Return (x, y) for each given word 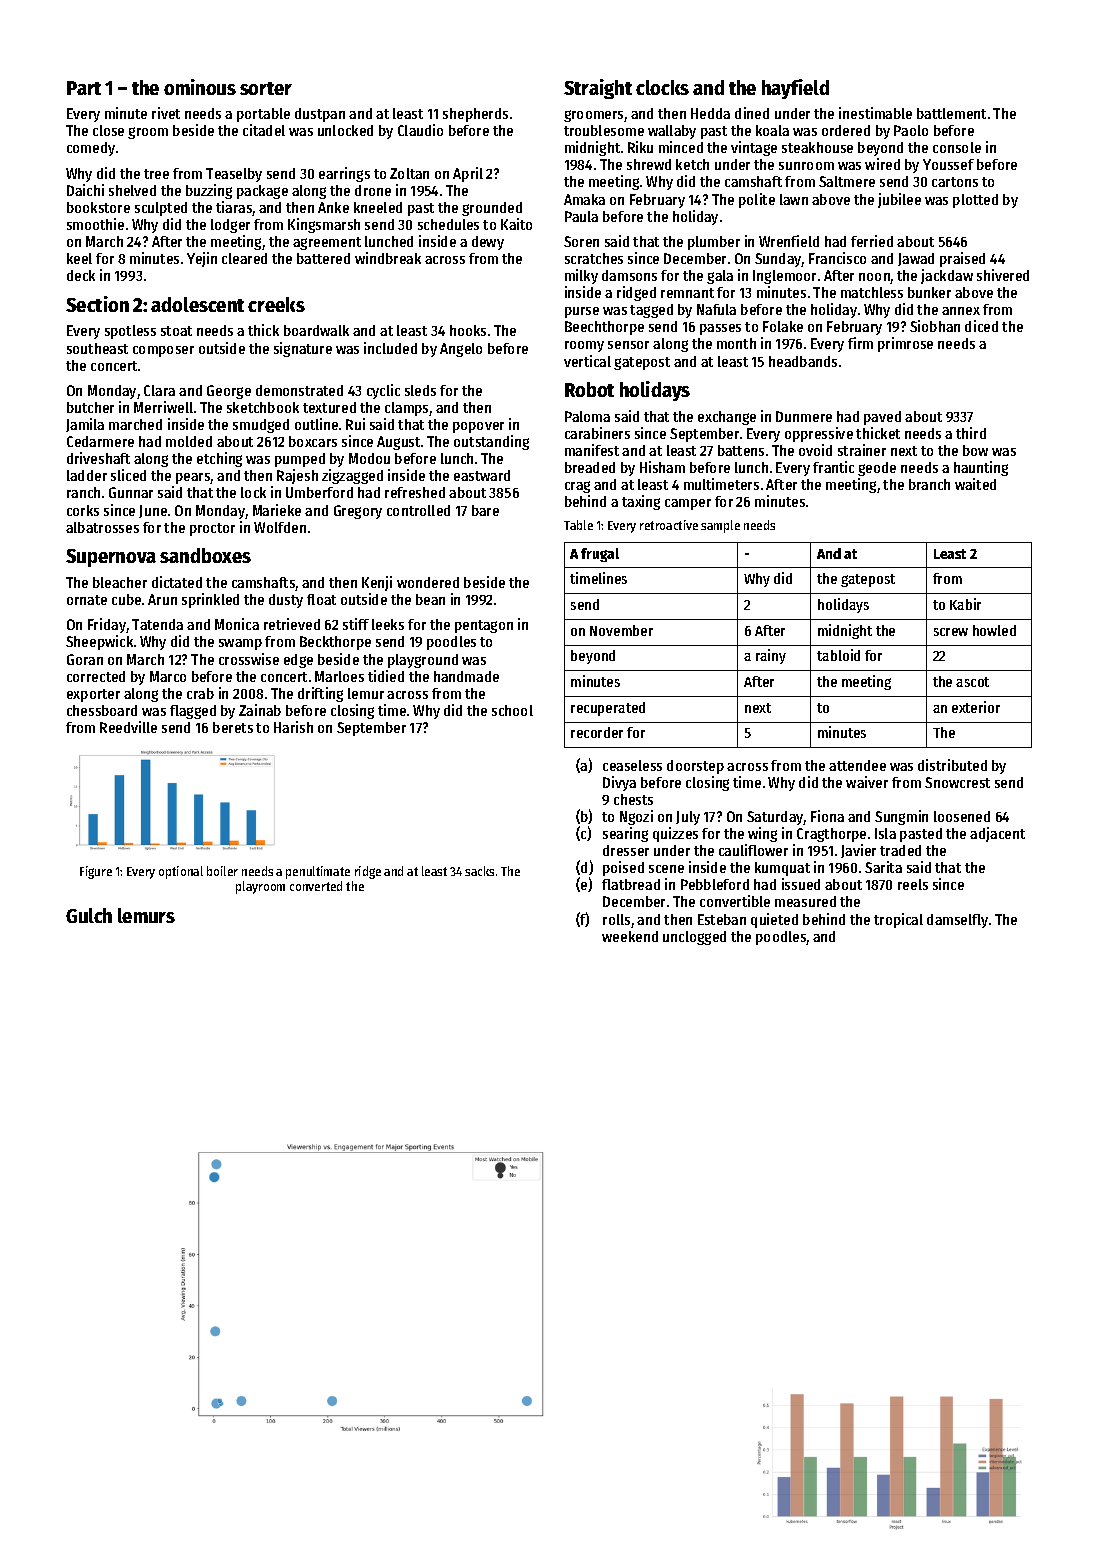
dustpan (320, 115)
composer (163, 351)
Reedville (128, 727)
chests (633, 799)
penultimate (318, 872)
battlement (951, 113)
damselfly (957, 921)
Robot (589, 389)
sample (720, 526)
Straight (598, 89)
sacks (479, 871)
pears (193, 478)
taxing (641, 502)
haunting (981, 468)
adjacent (997, 834)
